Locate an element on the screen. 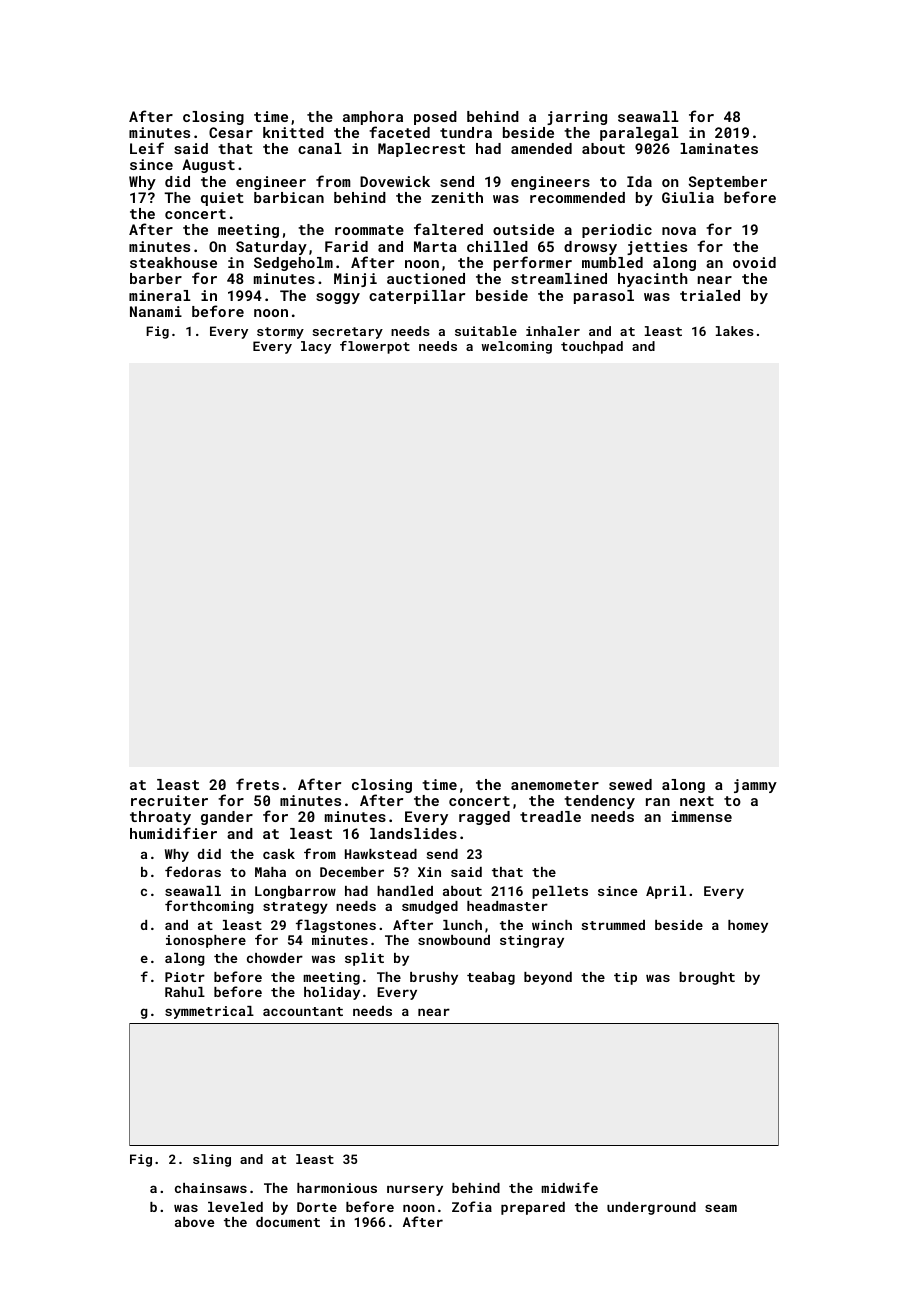 The height and width of the screenshot is (1316, 908). posed is located at coordinates (435, 118).
